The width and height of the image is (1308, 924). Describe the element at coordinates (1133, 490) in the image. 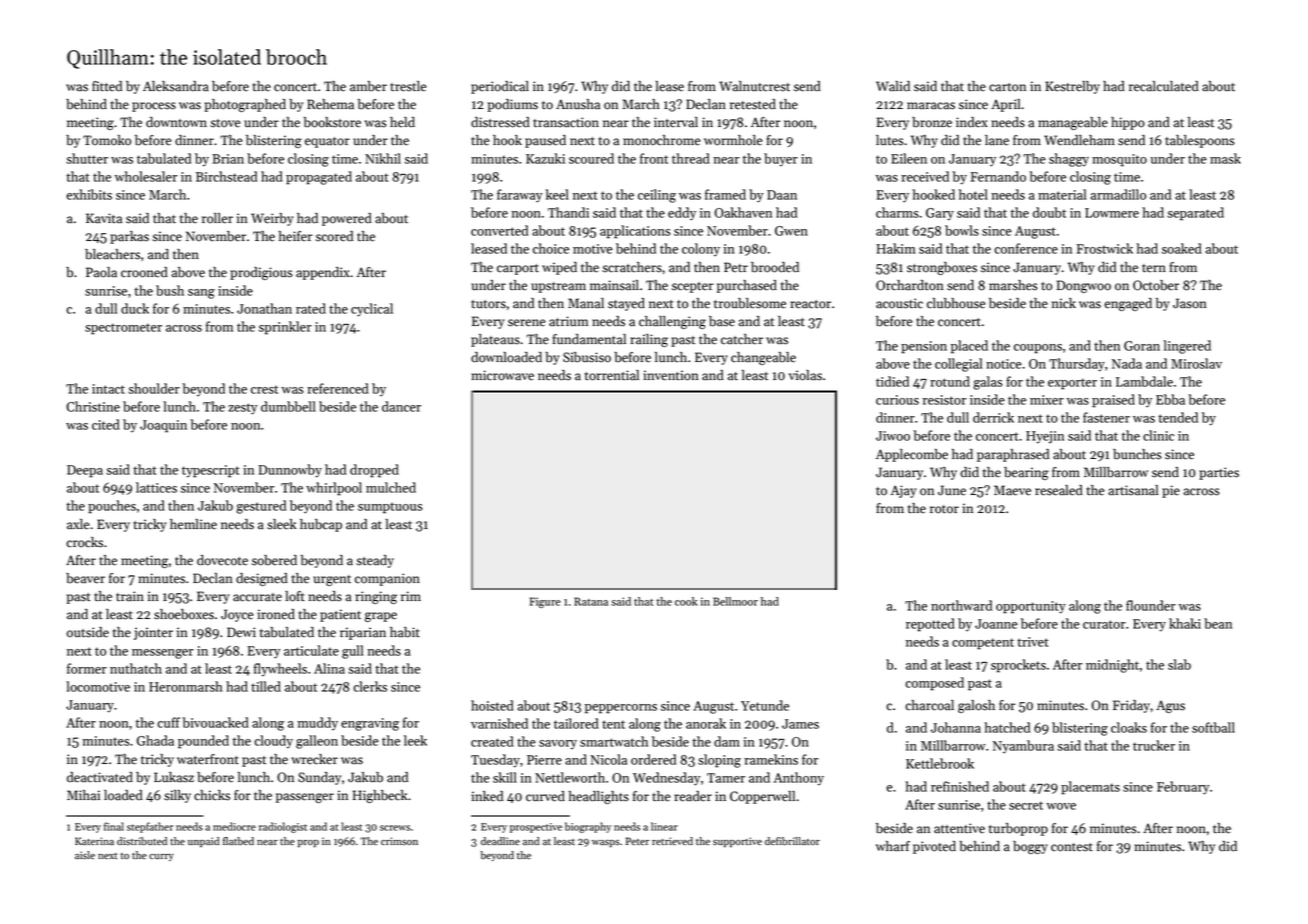

I see `artisanal` at that location.
